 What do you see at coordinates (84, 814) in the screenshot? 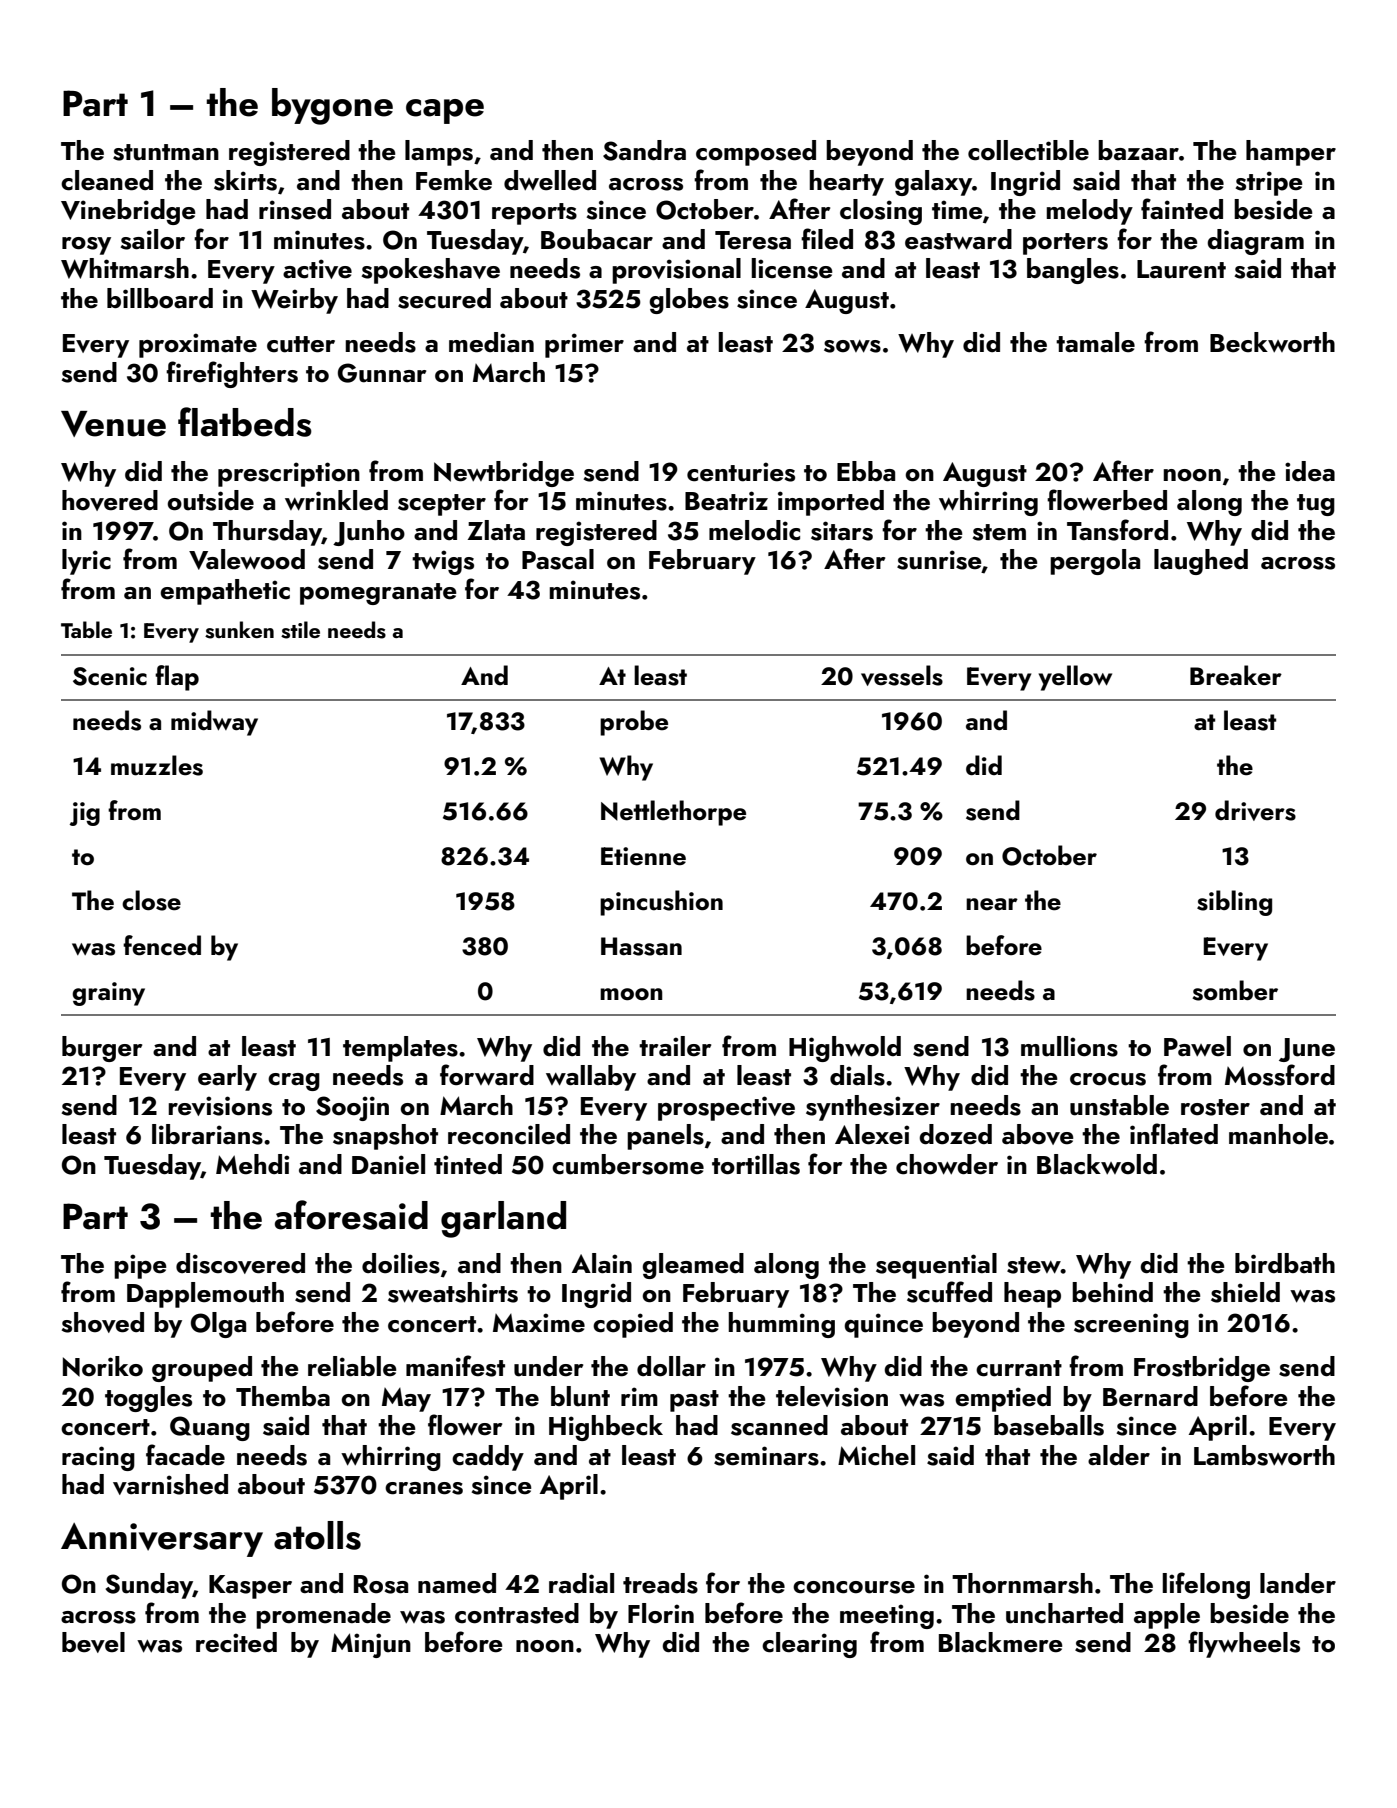
I see `jig` at bounding box center [84, 814].
